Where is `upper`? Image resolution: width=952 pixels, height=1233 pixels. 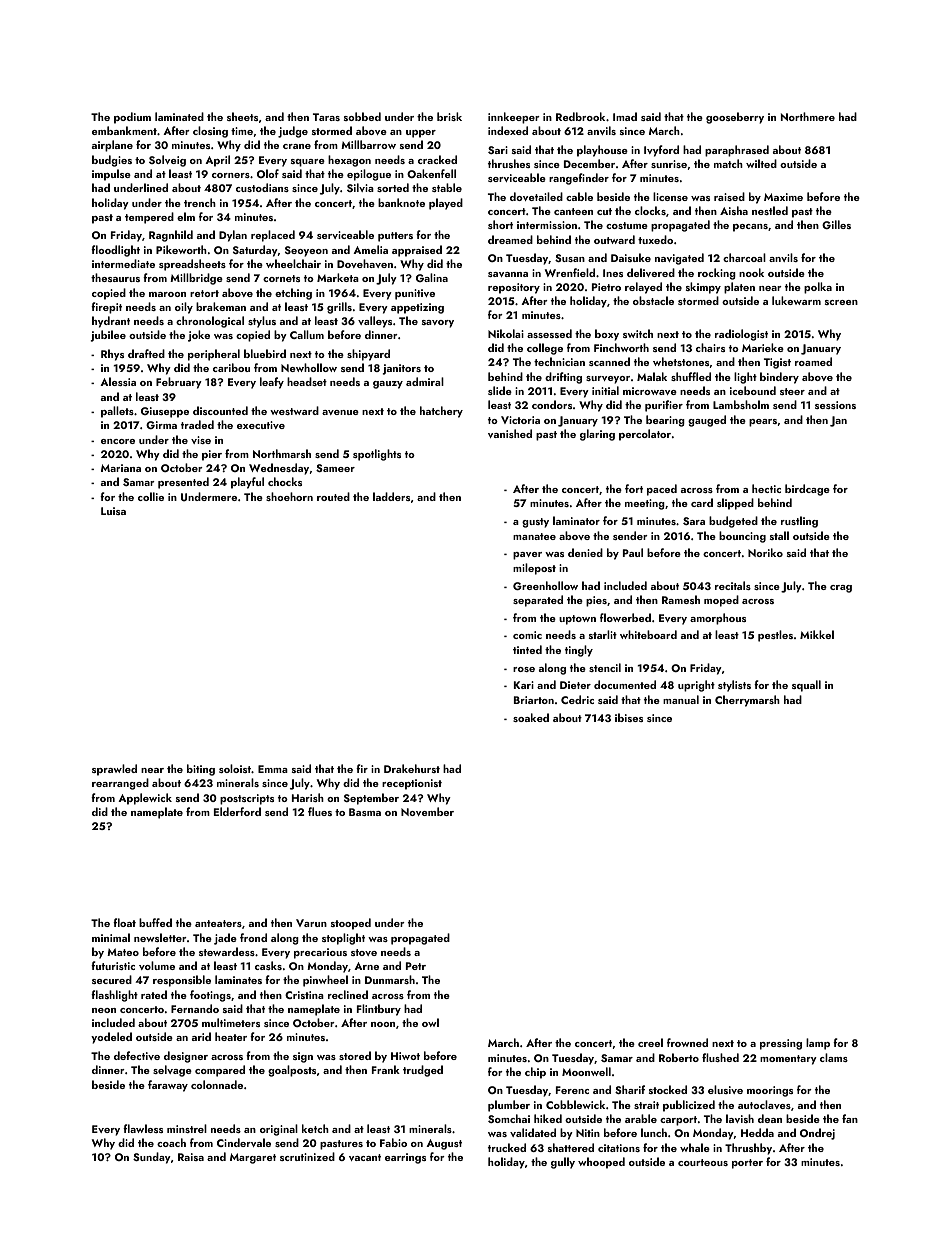 upper is located at coordinates (421, 134).
